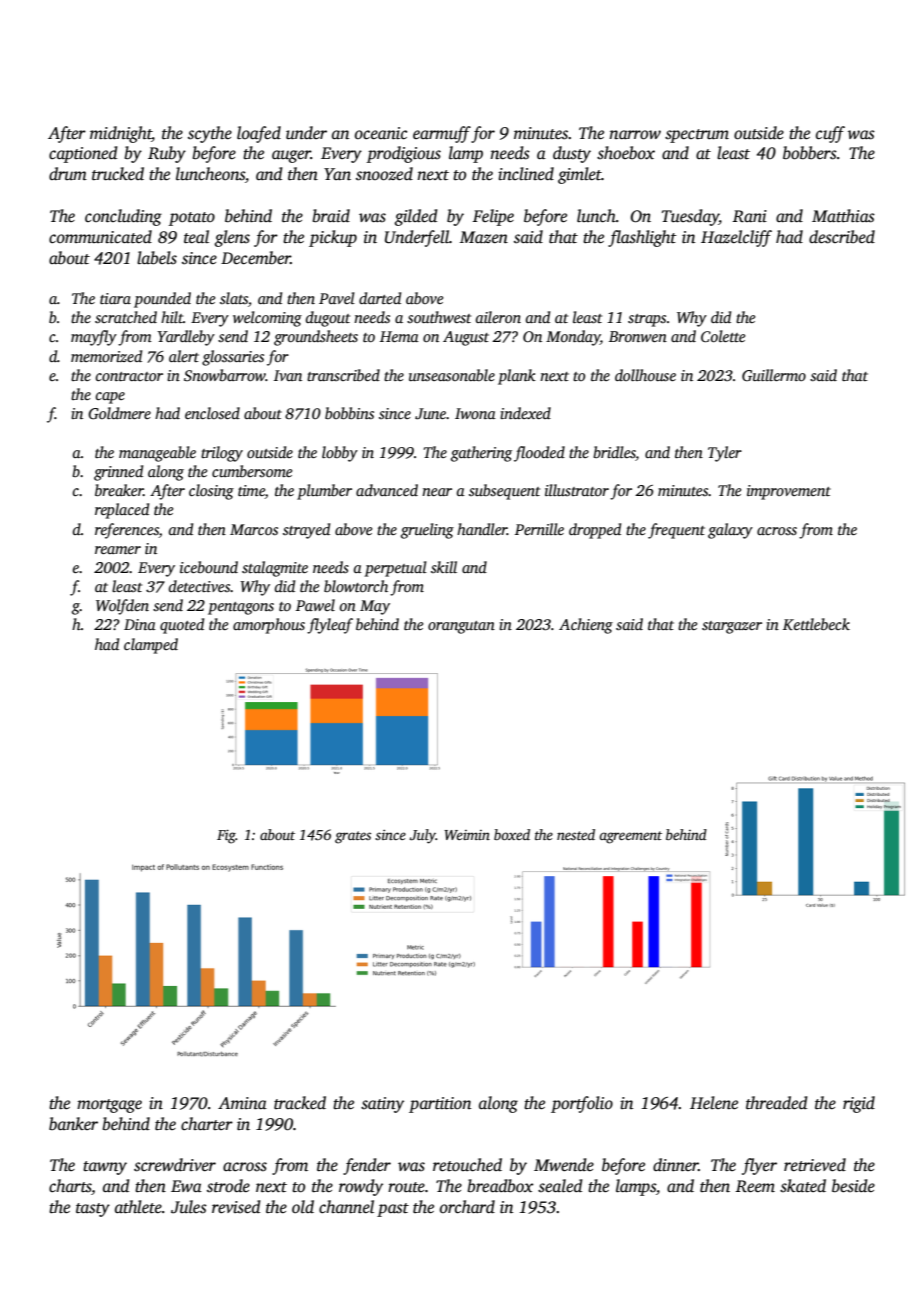  Describe the element at coordinates (119, 490) in the document. I see `breaker` at that location.
